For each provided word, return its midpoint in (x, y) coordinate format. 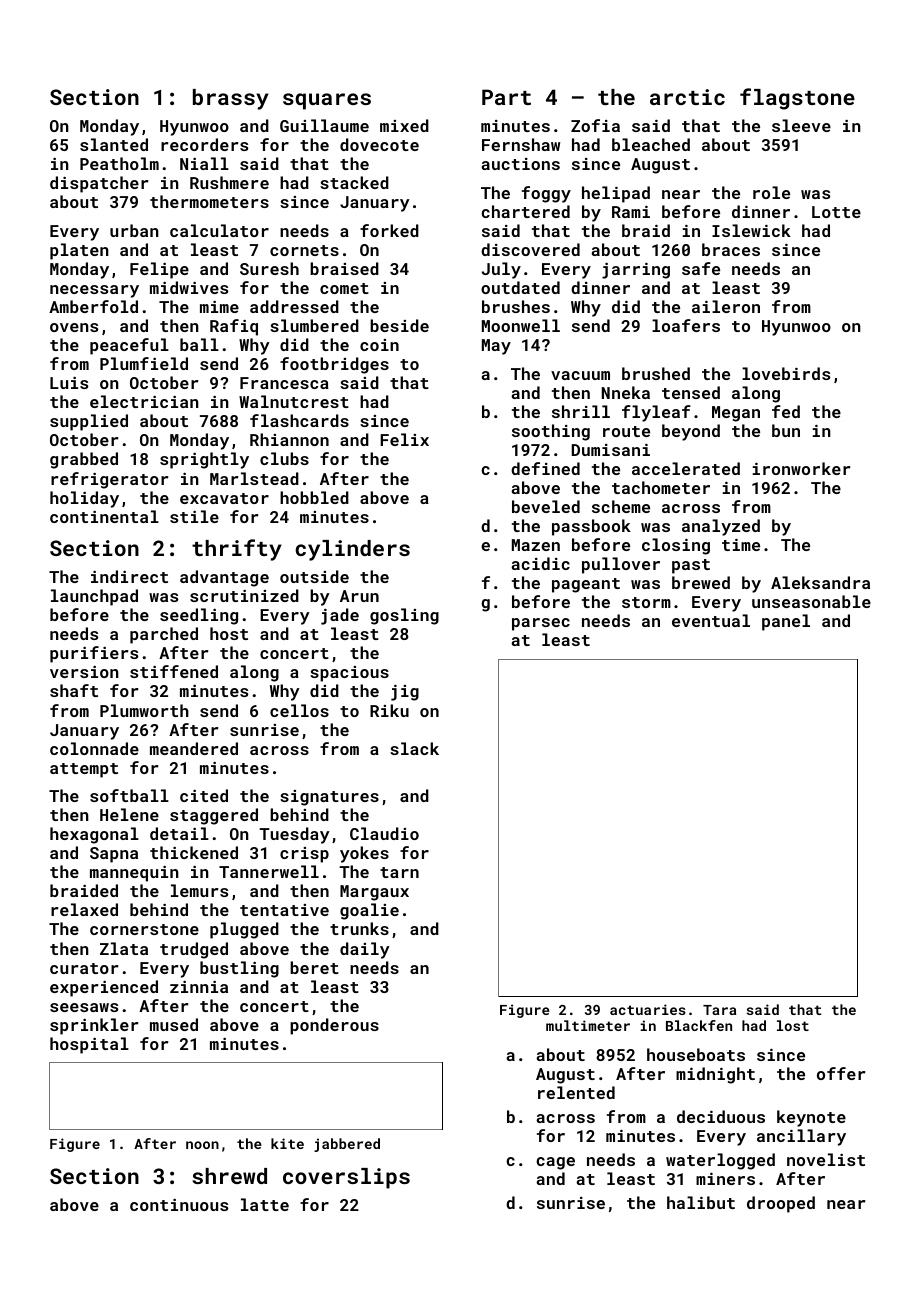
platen (79, 251)
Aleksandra (820, 582)
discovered (530, 249)
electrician (144, 401)
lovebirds (786, 373)
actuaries (648, 1009)
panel (786, 622)
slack (414, 748)
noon (202, 1145)
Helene (129, 814)
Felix (404, 439)
